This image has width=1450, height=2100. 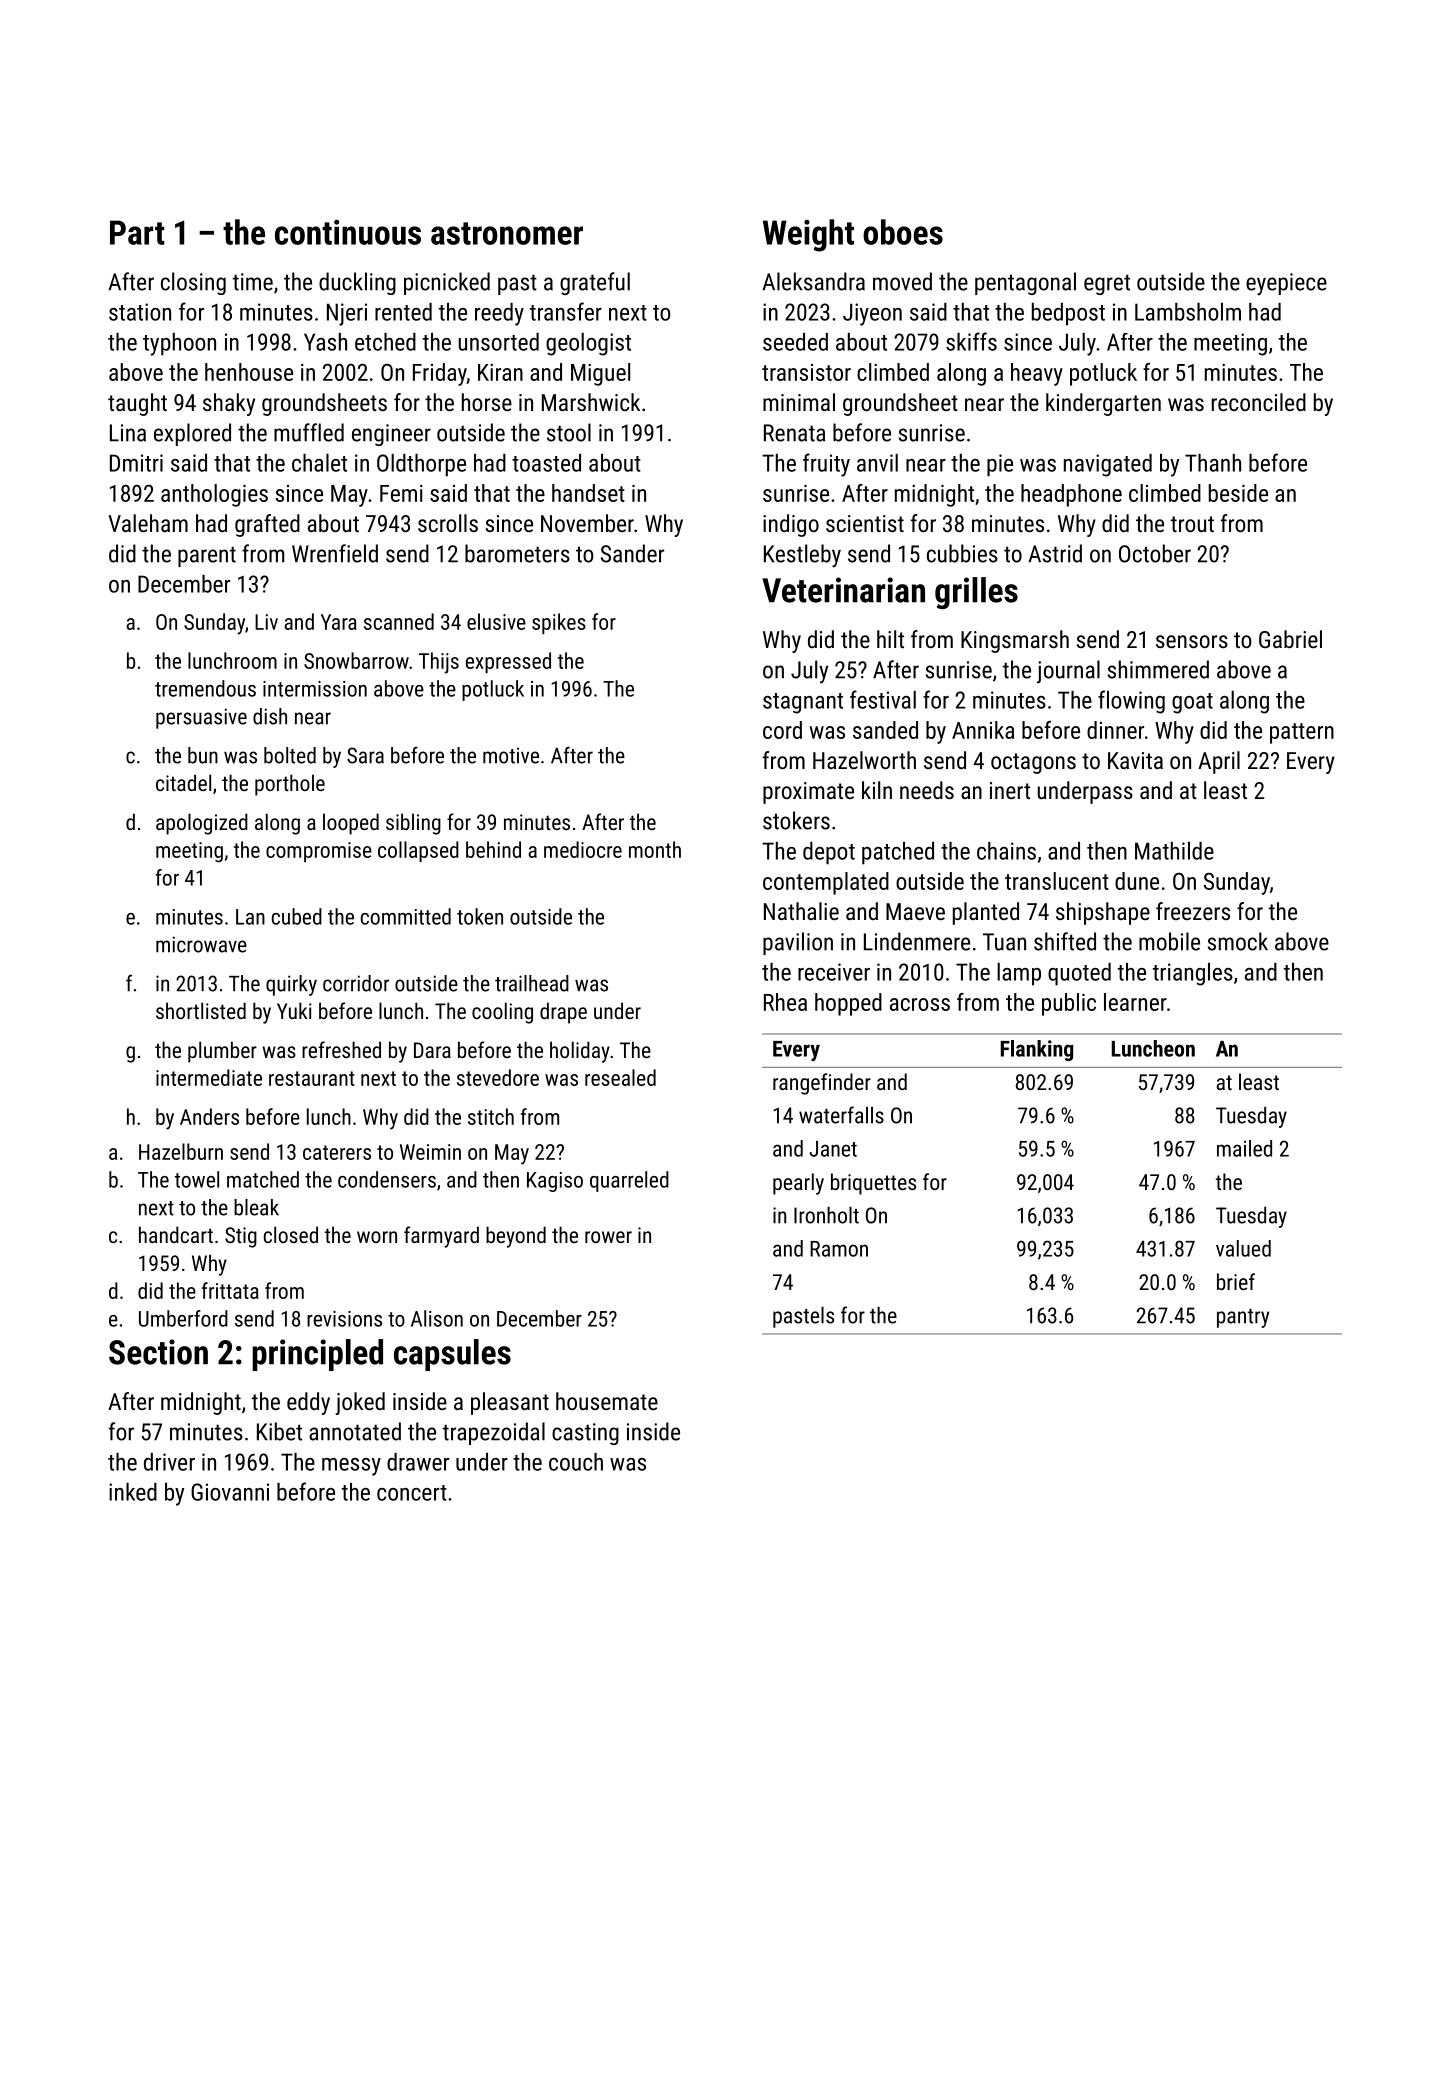 What do you see at coordinates (532, 983) in the image?
I see `trailhead` at bounding box center [532, 983].
